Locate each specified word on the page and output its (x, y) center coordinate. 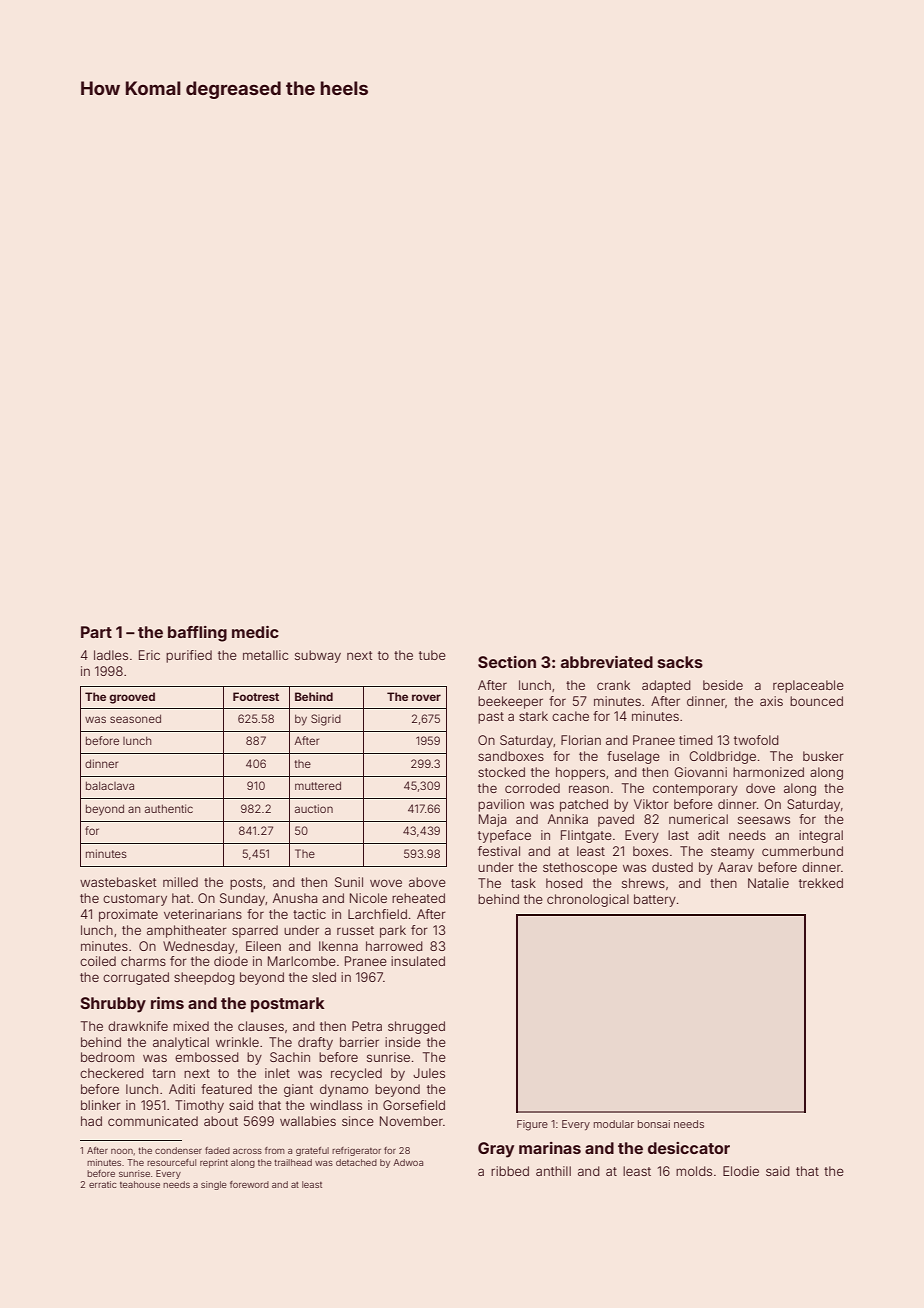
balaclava (110, 786)
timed (696, 740)
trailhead (293, 1162)
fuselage (633, 757)
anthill (553, 1171)
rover (426, 697)
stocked (501, 772)
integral (821, 836)
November (411, 1121)
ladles (111, 655)
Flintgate (586, 836)
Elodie (741, 1171)
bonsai (654, 1124)
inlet (277, 1073)
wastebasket (118, 882)
